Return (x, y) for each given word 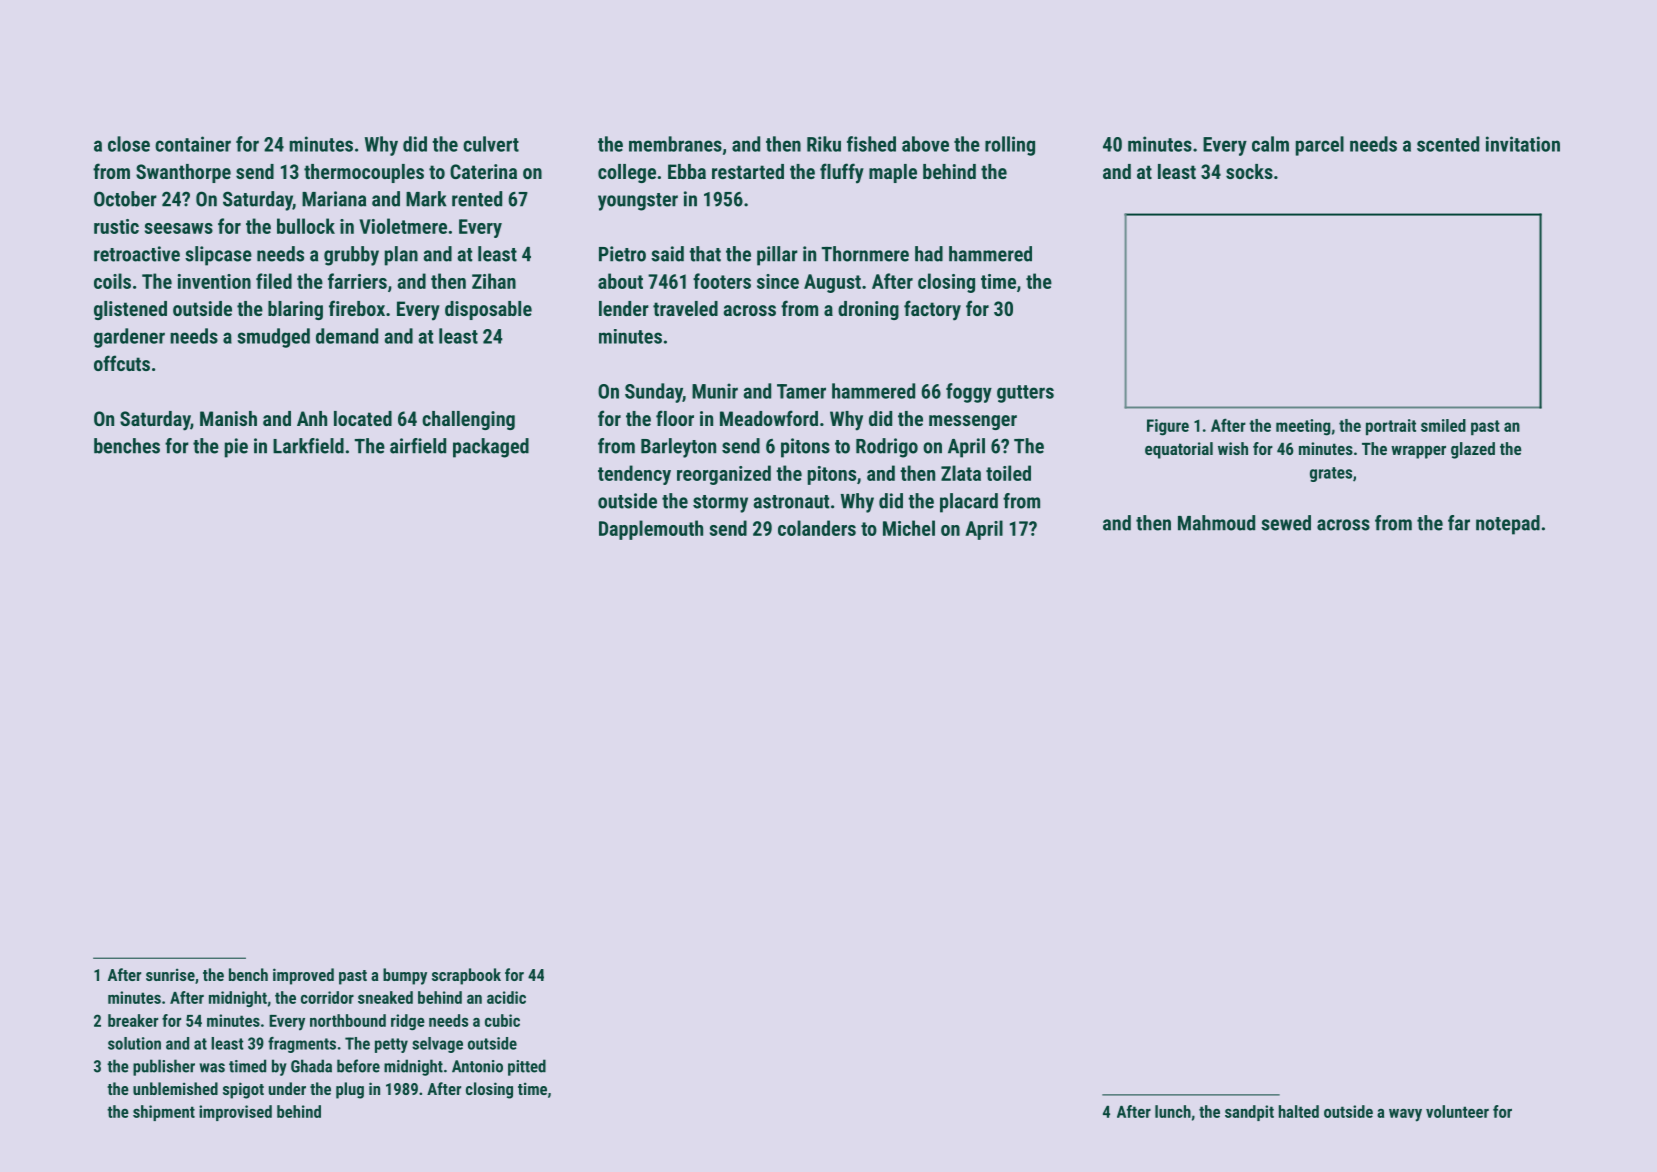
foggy (969, 393)
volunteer (1457, 1111)
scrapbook (466, 976)
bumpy (405, 976)
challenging (468, 420)
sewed (1286, 523)
